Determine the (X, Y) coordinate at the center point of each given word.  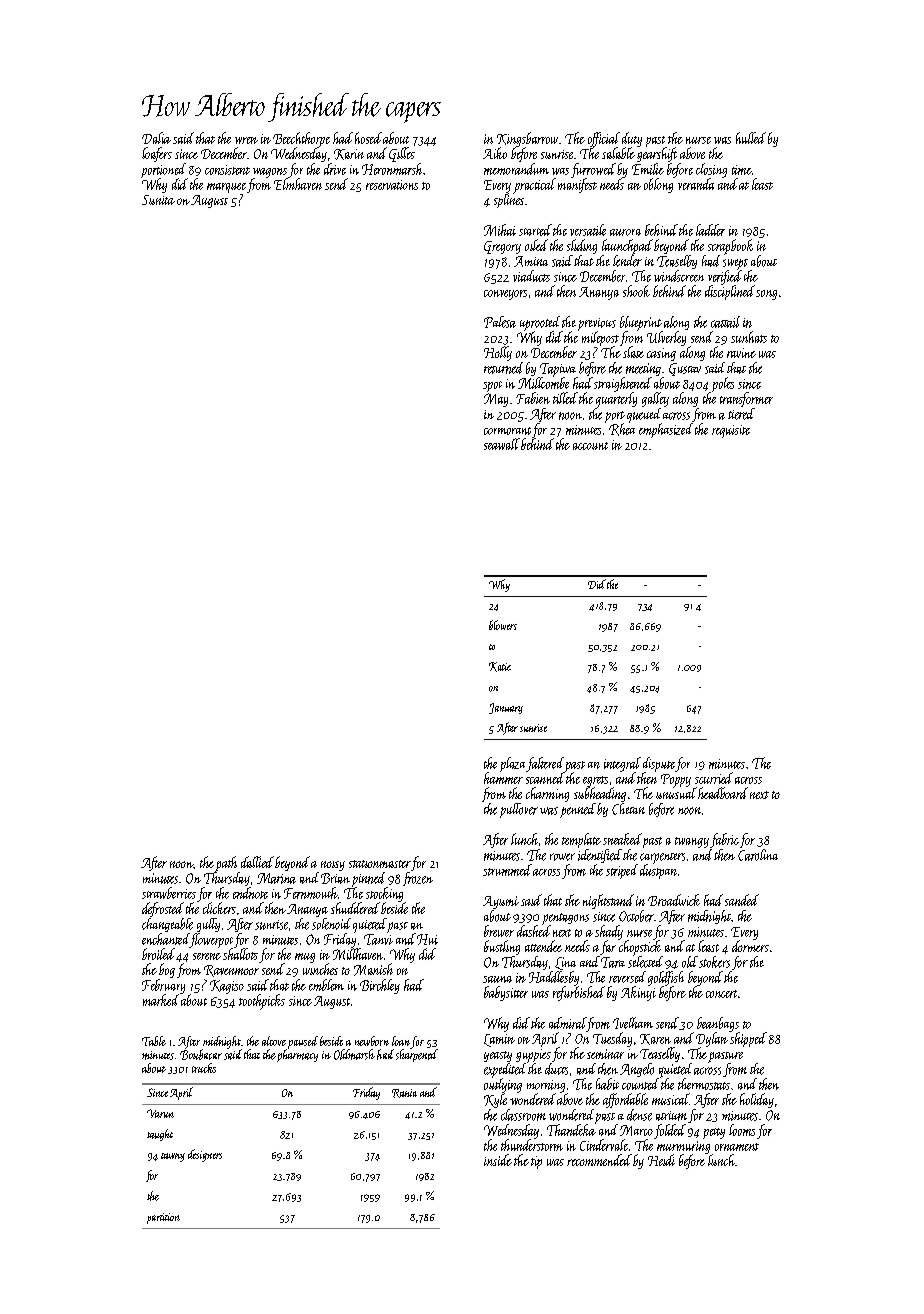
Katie (500, 667)
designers (205, 1155)
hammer (503, 778)
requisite (731, 431)
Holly (498, 353)
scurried (714, 778)
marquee (226, 188)
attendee (543, 946)
